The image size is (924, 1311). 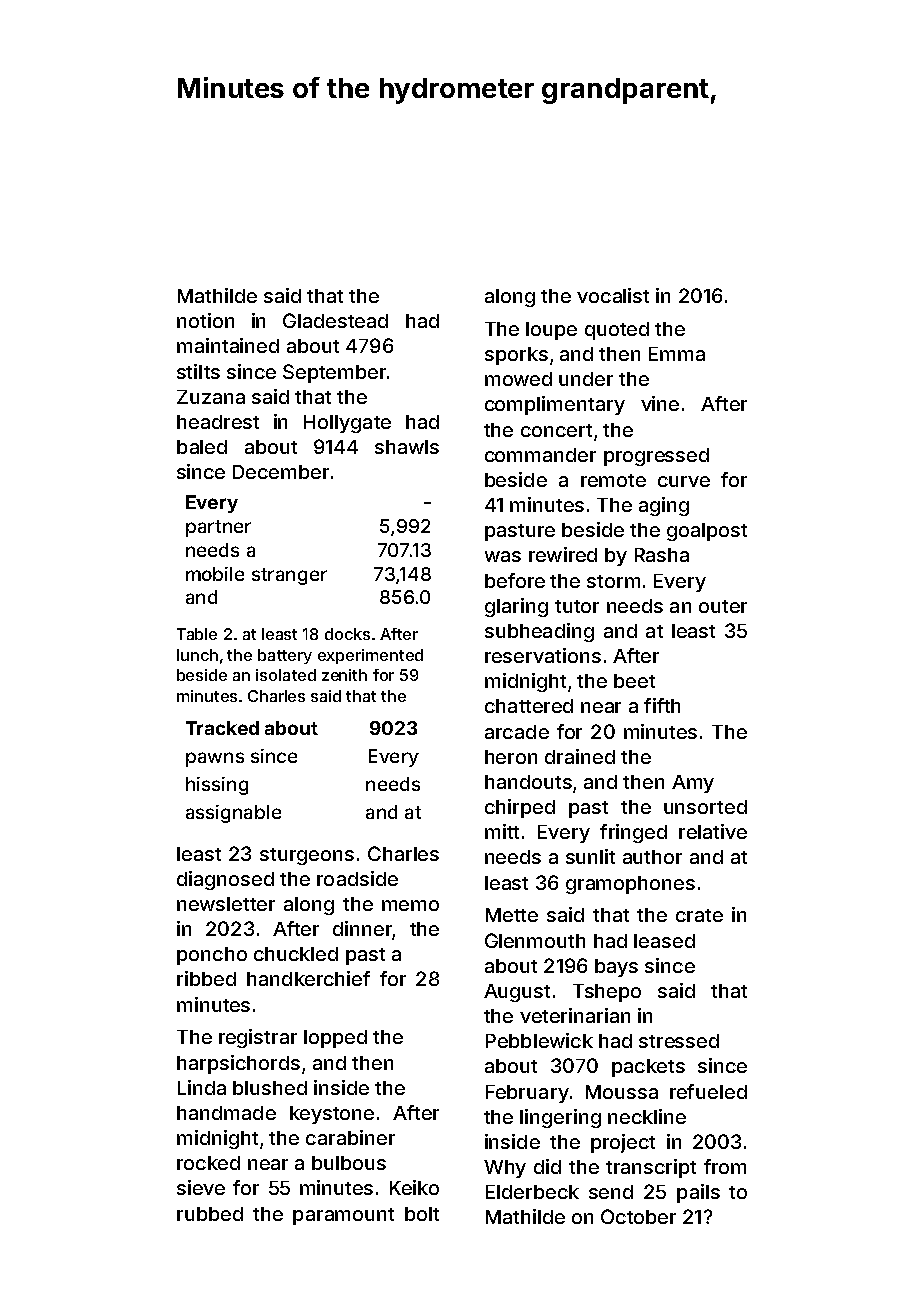 What do you see at coordinates (677, 354) in the screenshot?
I see `Emma` at bounding box center [677, 354].
